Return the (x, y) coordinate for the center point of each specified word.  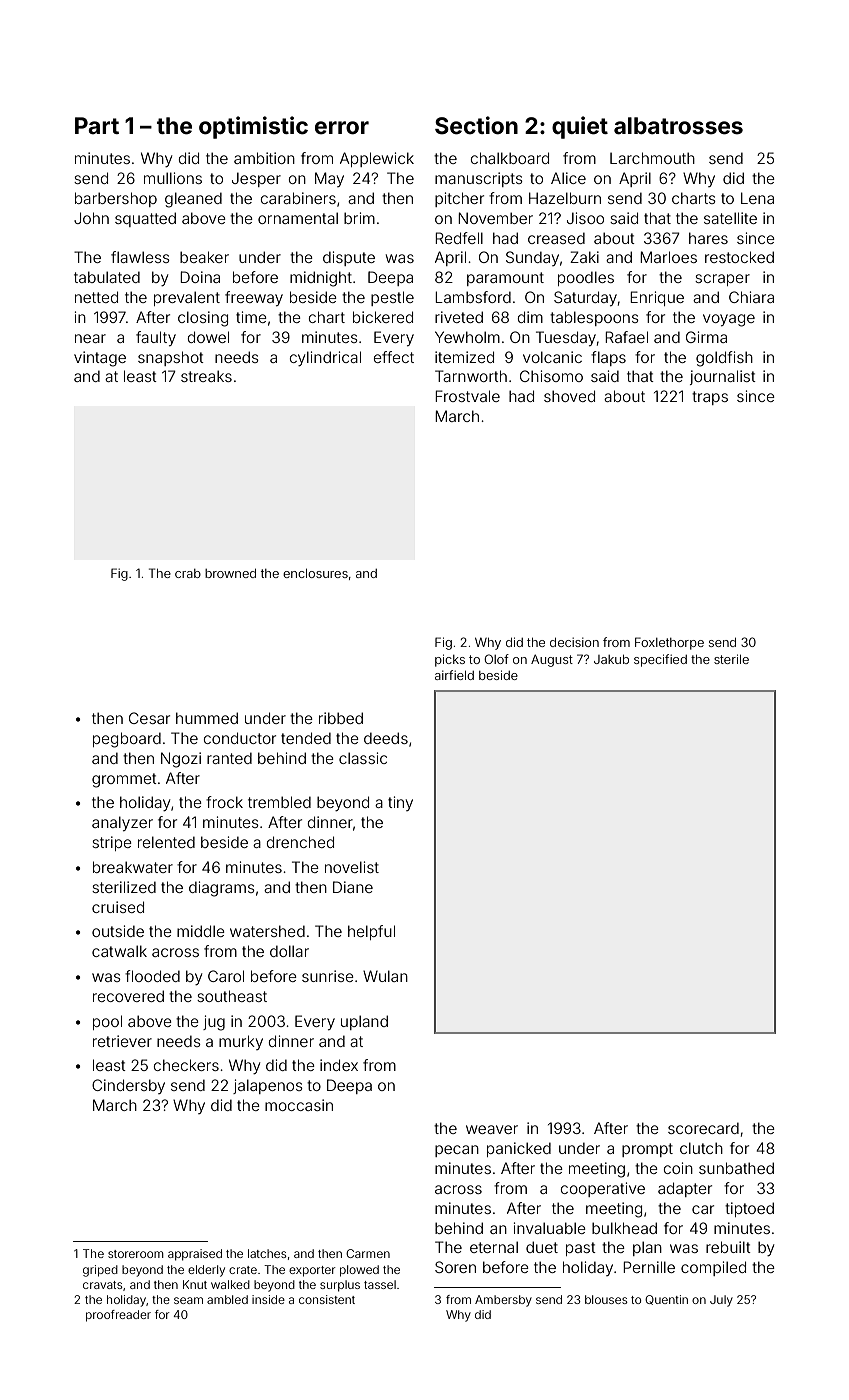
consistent (327, 1299)
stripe (112, 843)
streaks (206, 376)
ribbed (341, 718)
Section (476, 125)
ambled (227, 1299)
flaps (608, 358)
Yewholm (467, 337)
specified (660, 660)
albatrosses (678, 126)
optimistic (253, 127)
